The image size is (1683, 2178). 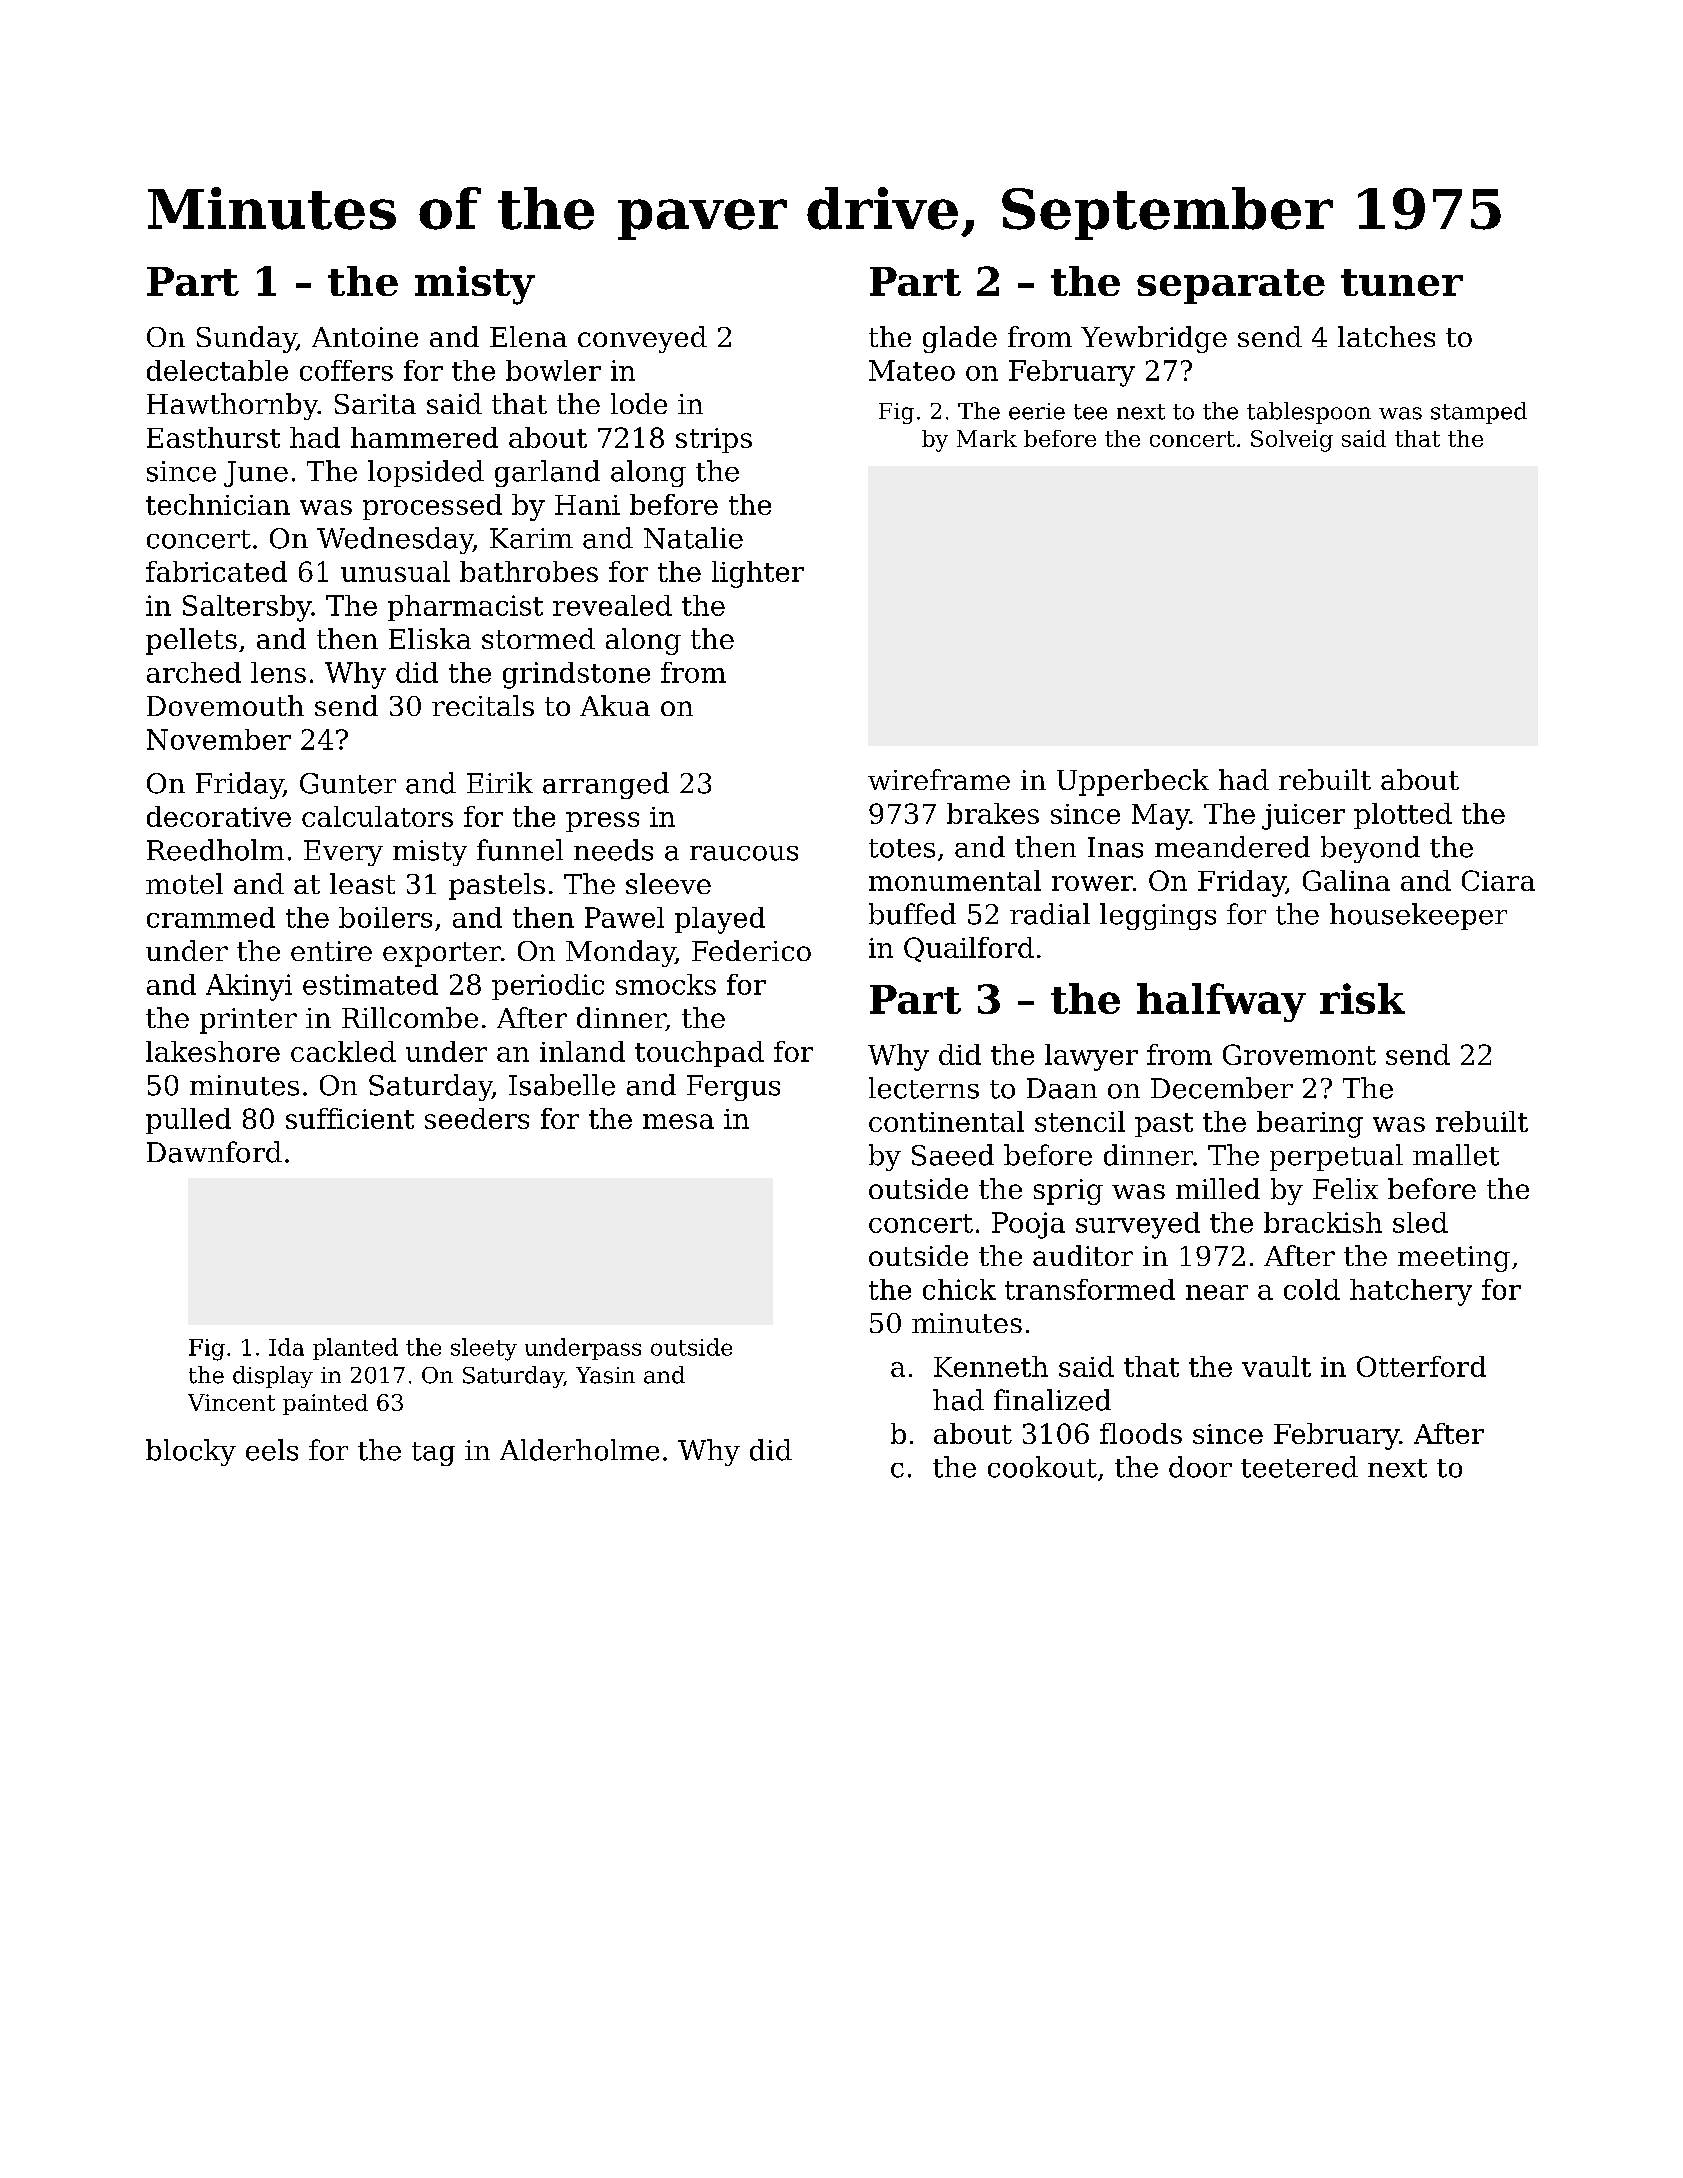 What do you see at coordinates (955, 880) in the document?
I see `monumental` at bounding box center [955, 880].
